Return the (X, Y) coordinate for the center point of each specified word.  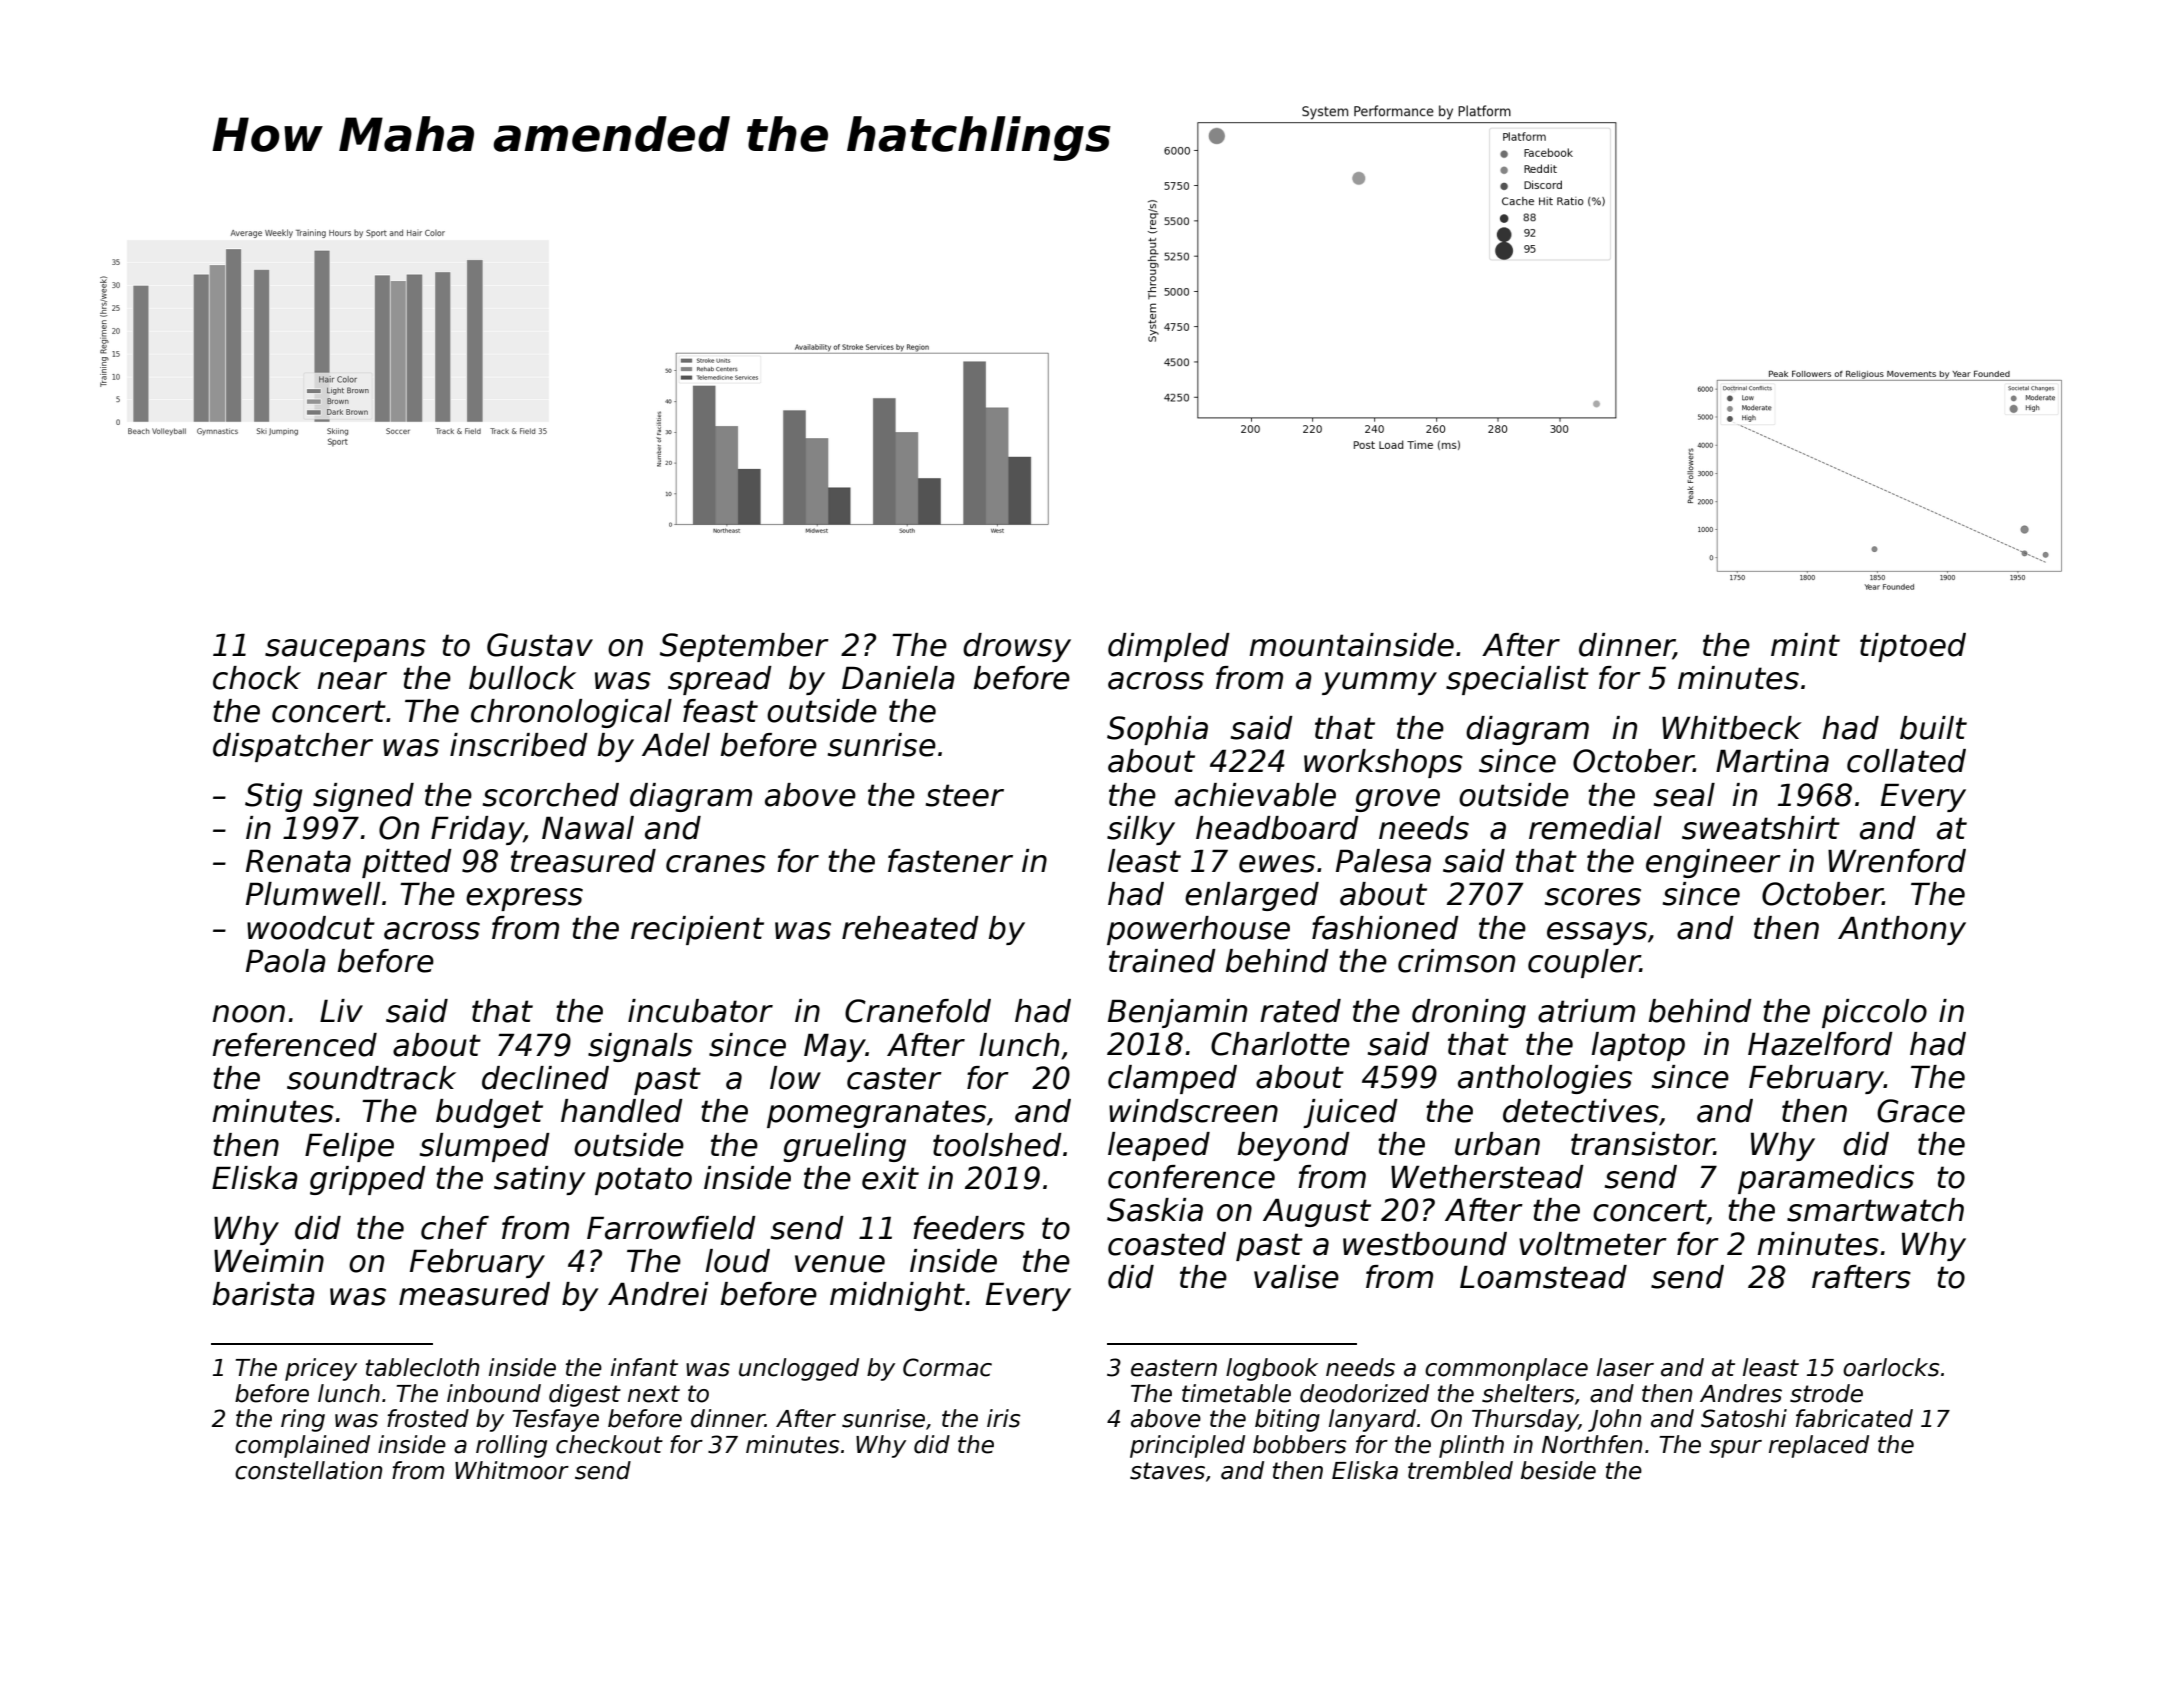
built (1933, 728)
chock (257, 678)
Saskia (1155, 1210)
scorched (551, 795)
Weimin (269, 1261)
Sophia (1157, 730)
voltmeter (1593, 1244)
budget (489, 1113)
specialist (1517, 680)
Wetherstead (1487, 1177)
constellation (309, 1470)
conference (1191, 1177)
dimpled (1169, 647)
